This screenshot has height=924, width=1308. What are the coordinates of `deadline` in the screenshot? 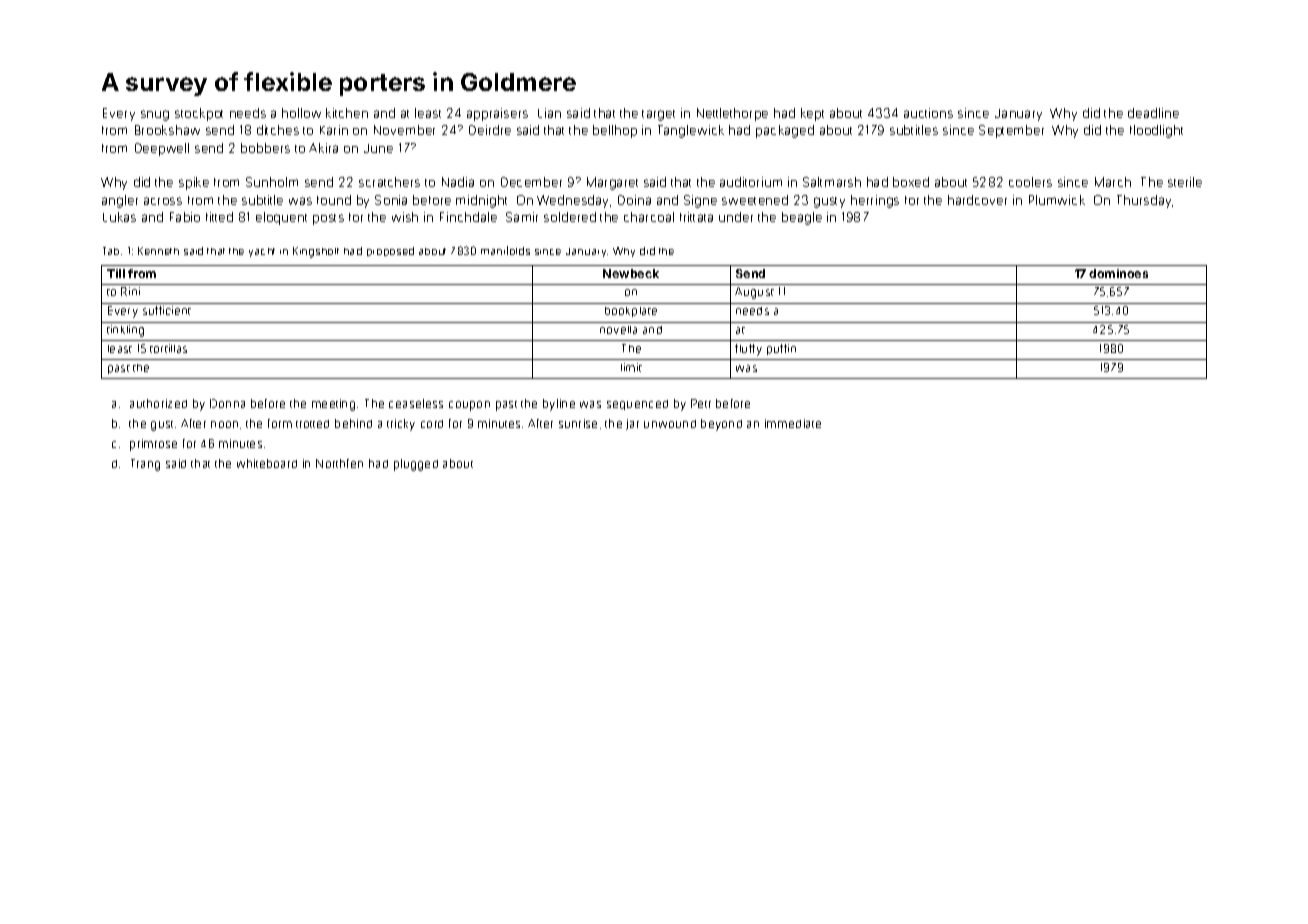 It's located at (1153, 113).
